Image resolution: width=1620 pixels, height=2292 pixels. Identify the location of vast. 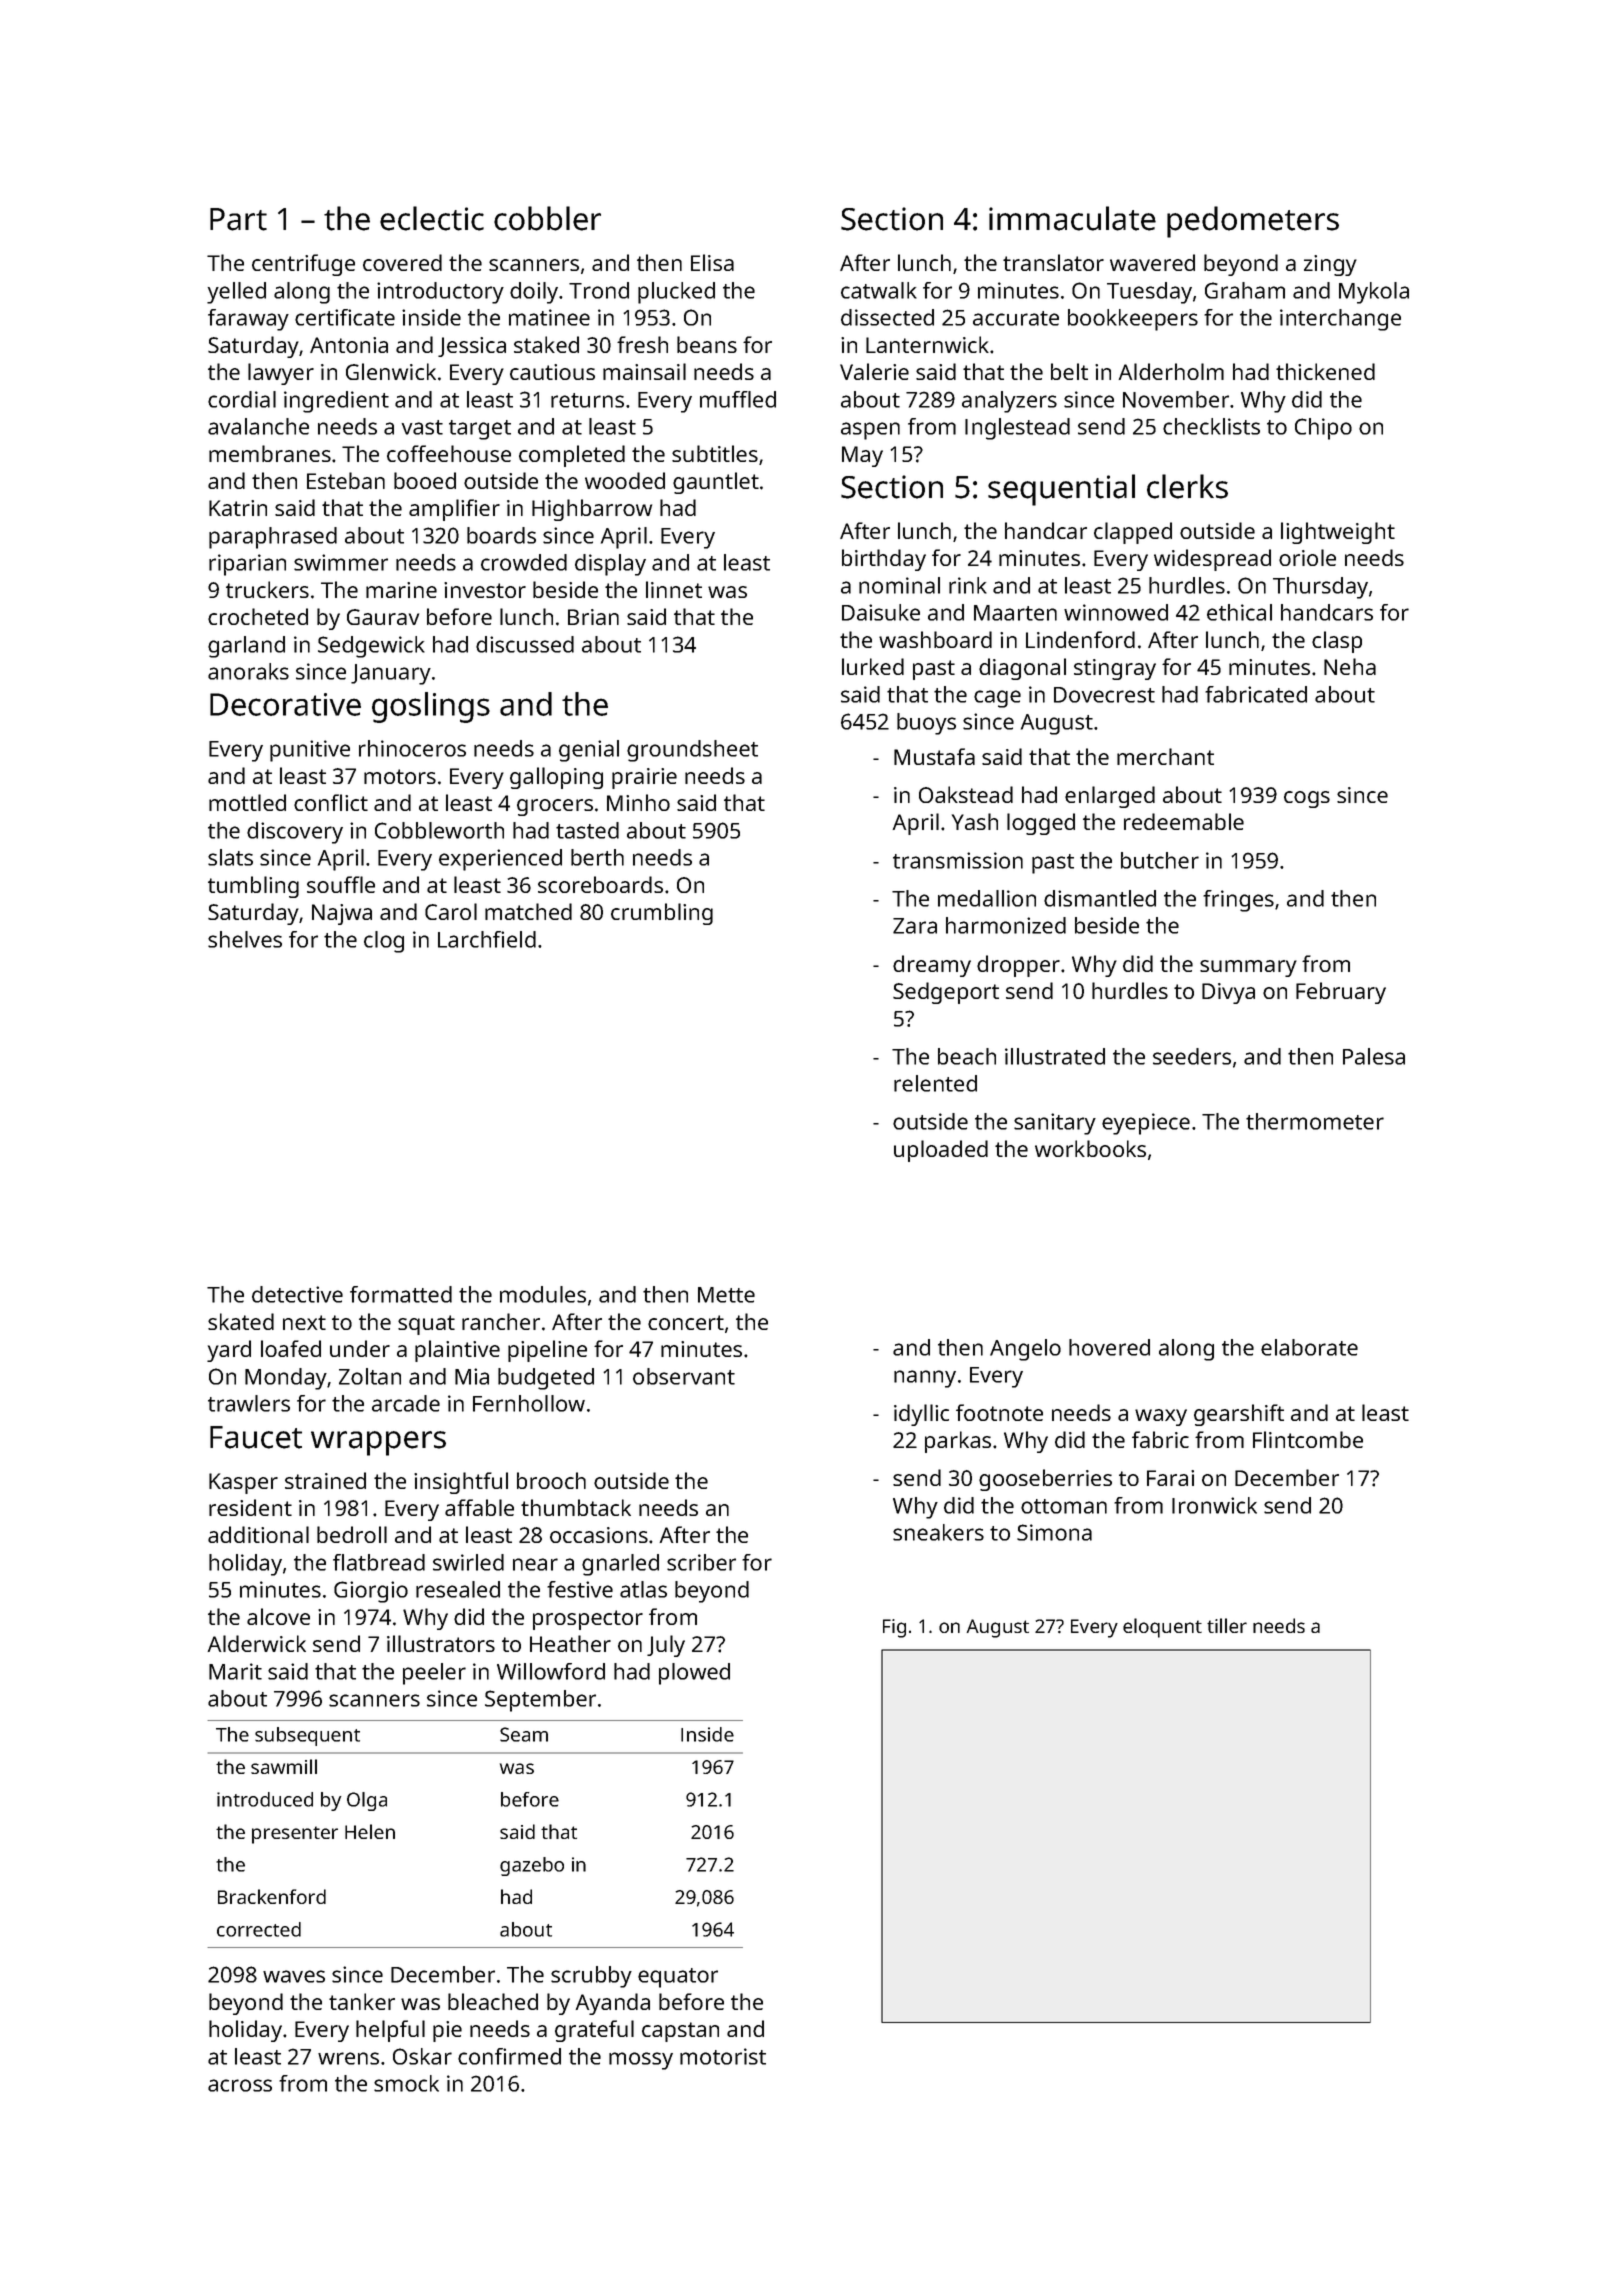
(422, 427).
